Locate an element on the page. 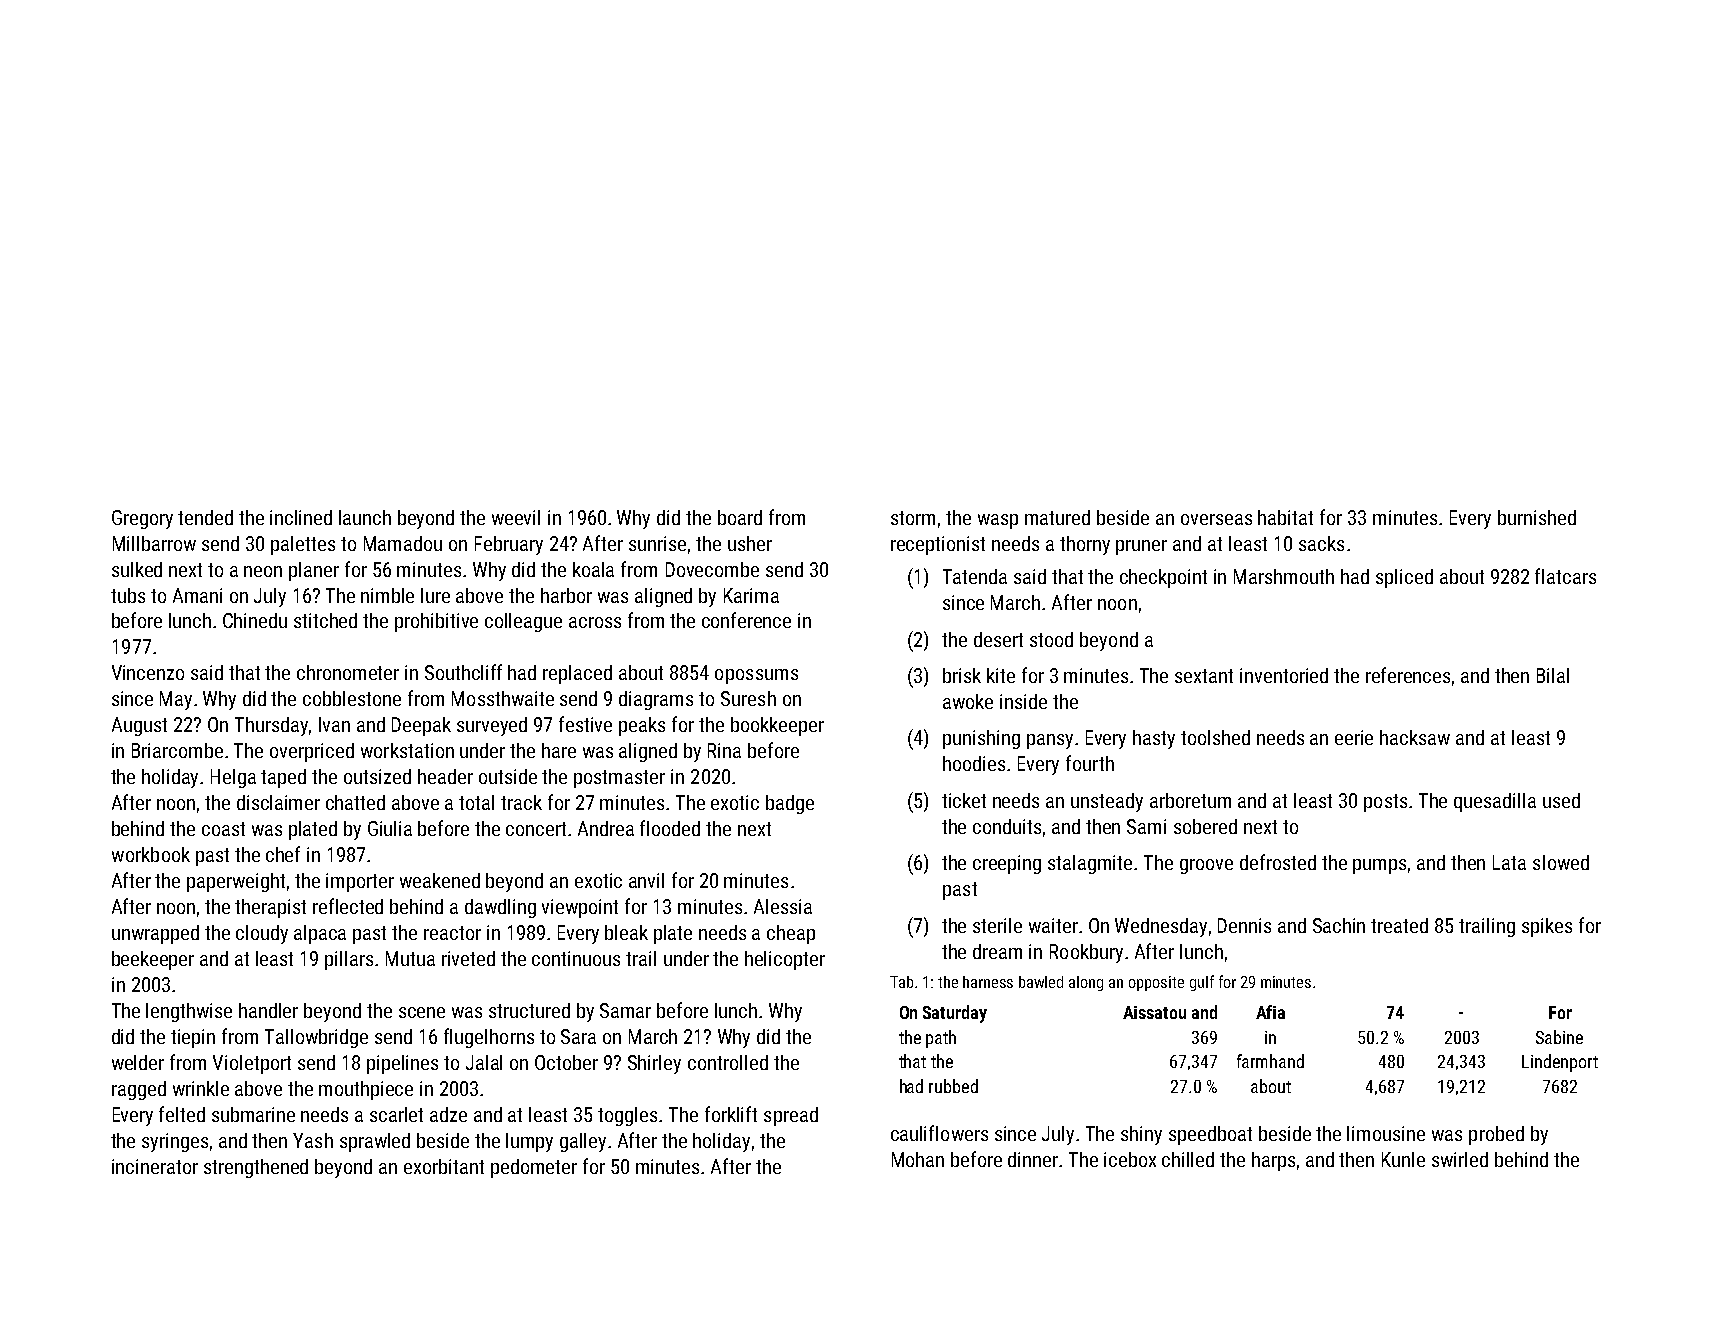 The height and width of the document is (1329, 1720). board is located at coordinates (740, 517).
